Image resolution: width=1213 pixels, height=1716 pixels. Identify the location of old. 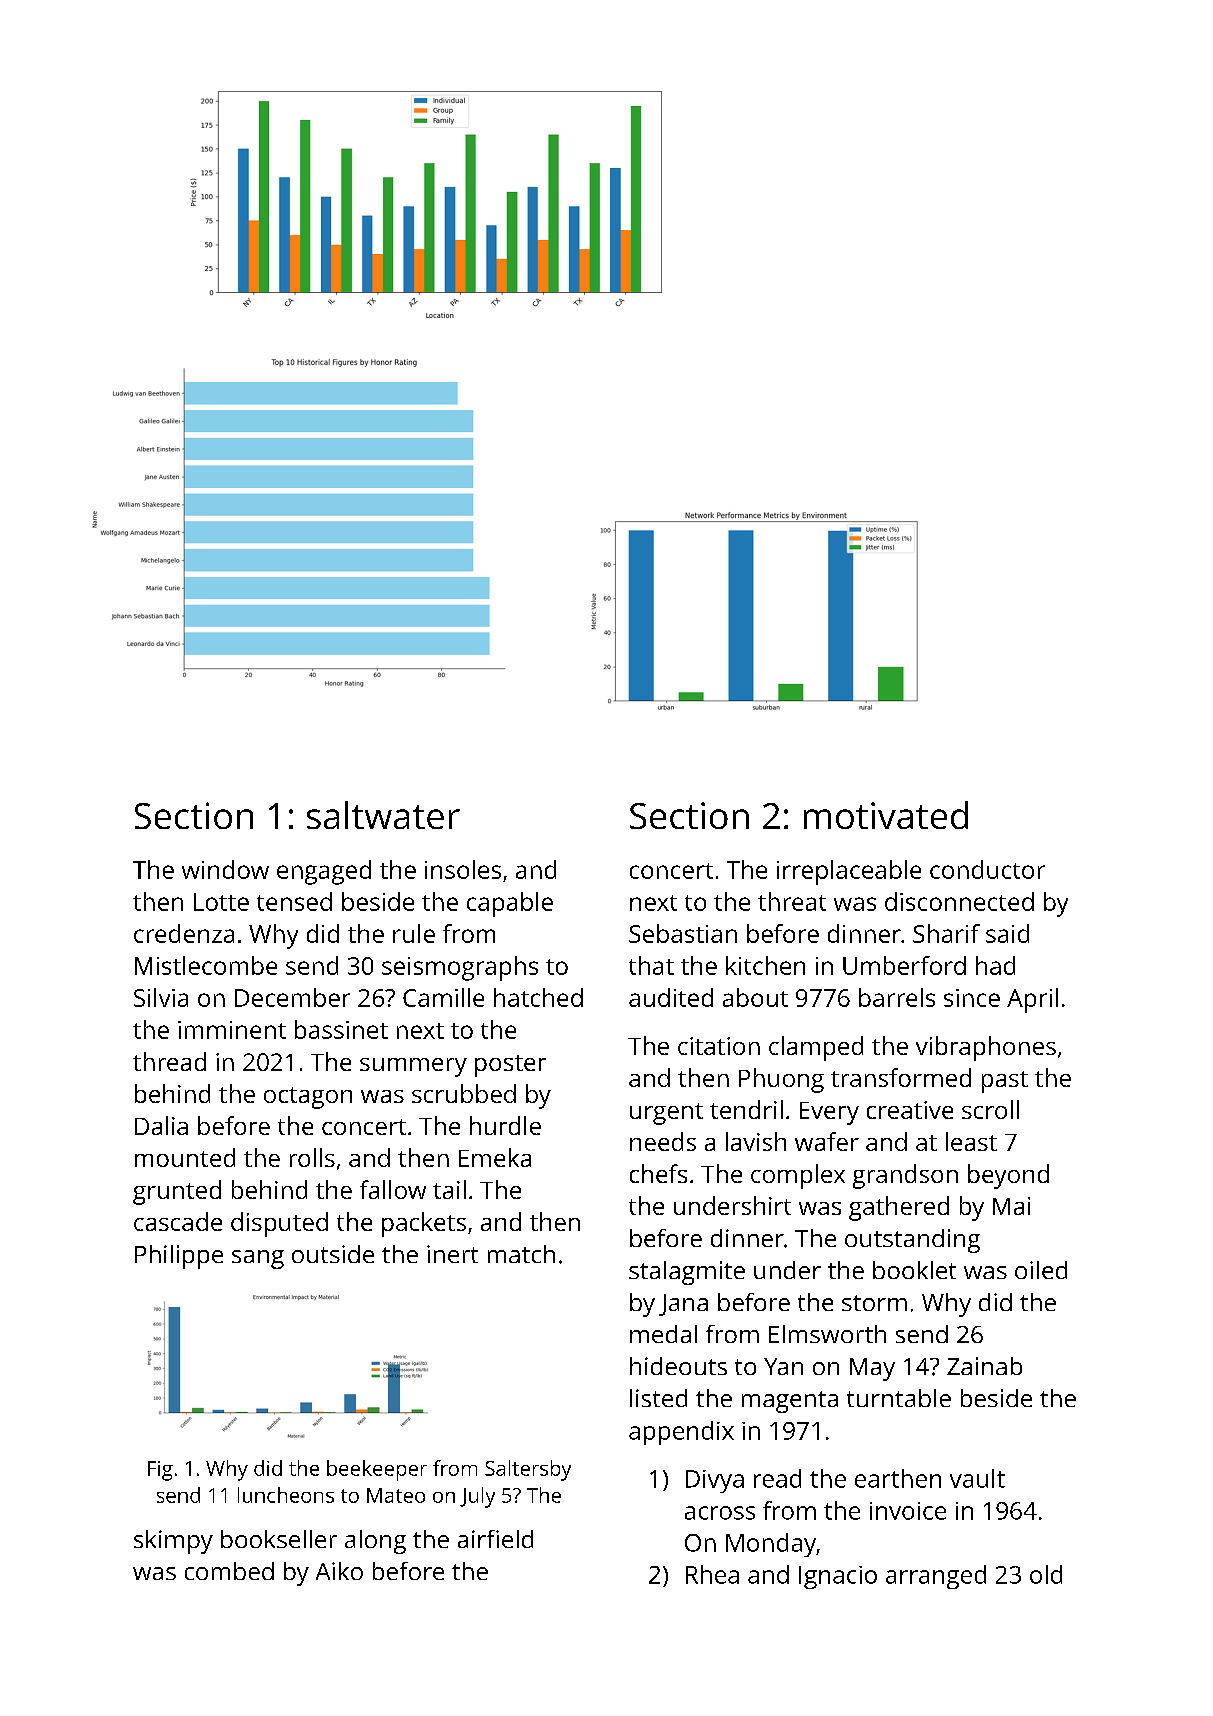
(1046, 1574).
